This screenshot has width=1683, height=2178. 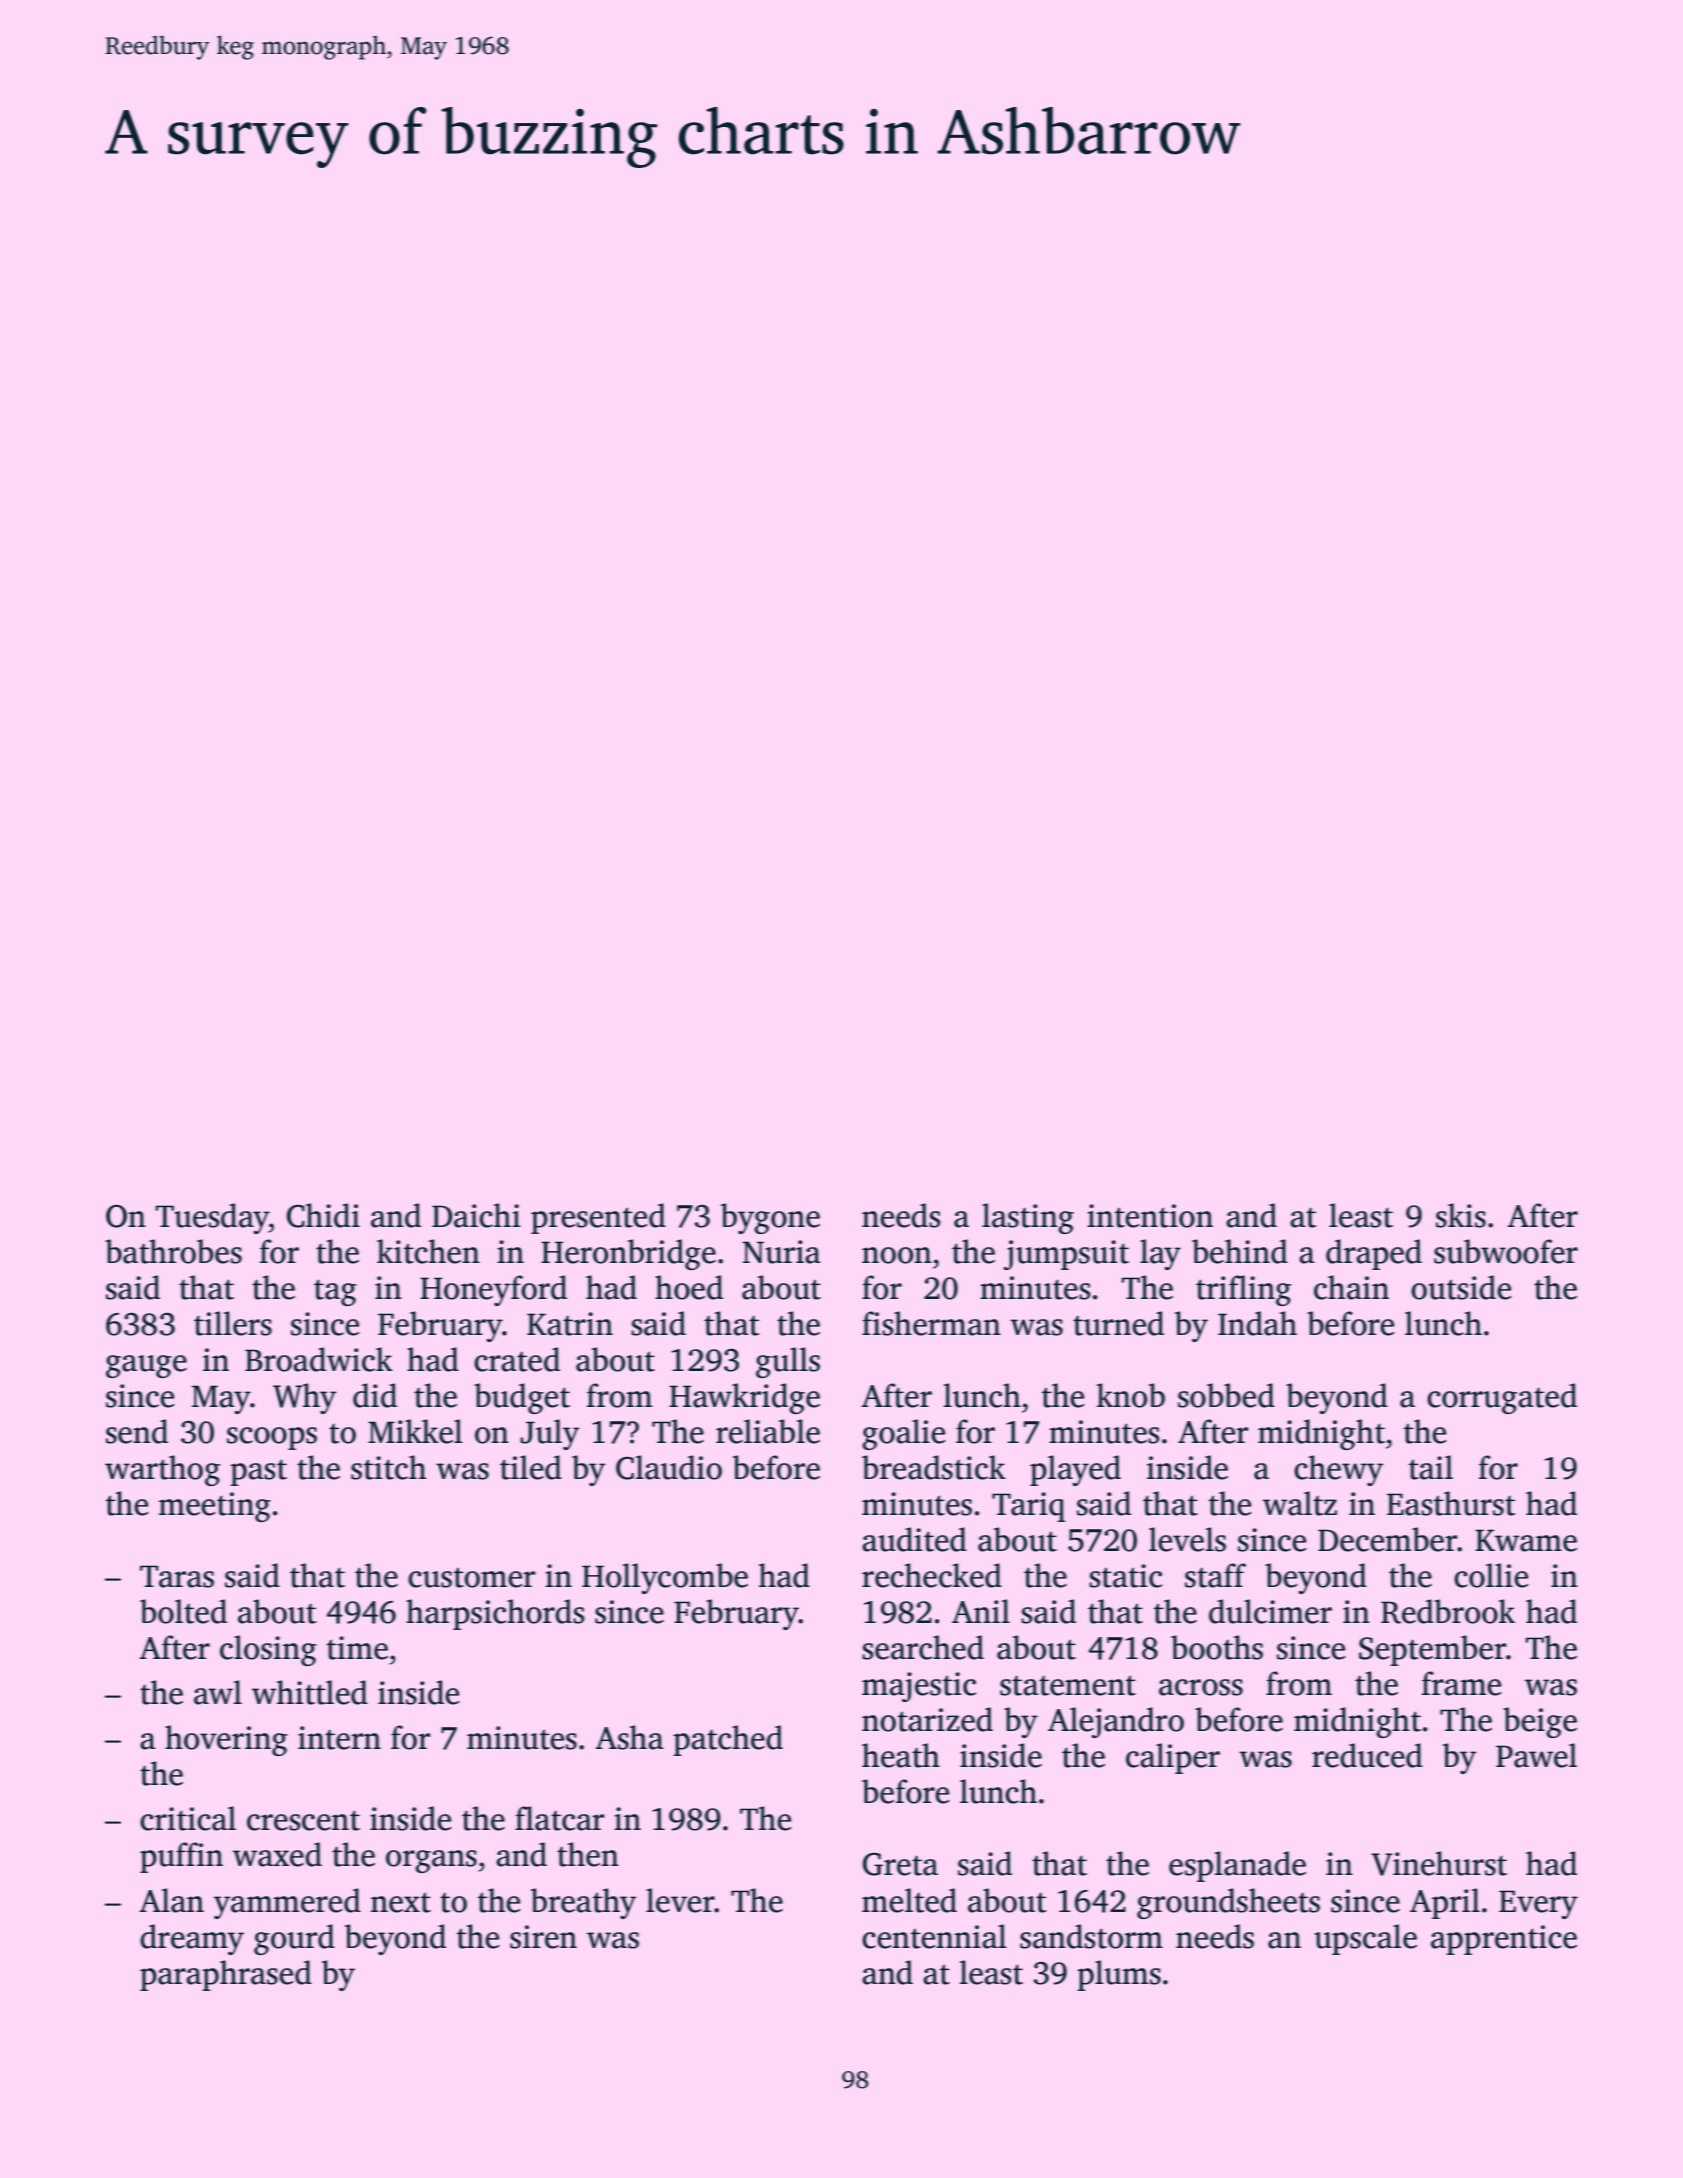 What do you see at coordinates (1066, 1255) in the screenshot?
I see `jumpsuit` at bounding box center [1066, 1255].
